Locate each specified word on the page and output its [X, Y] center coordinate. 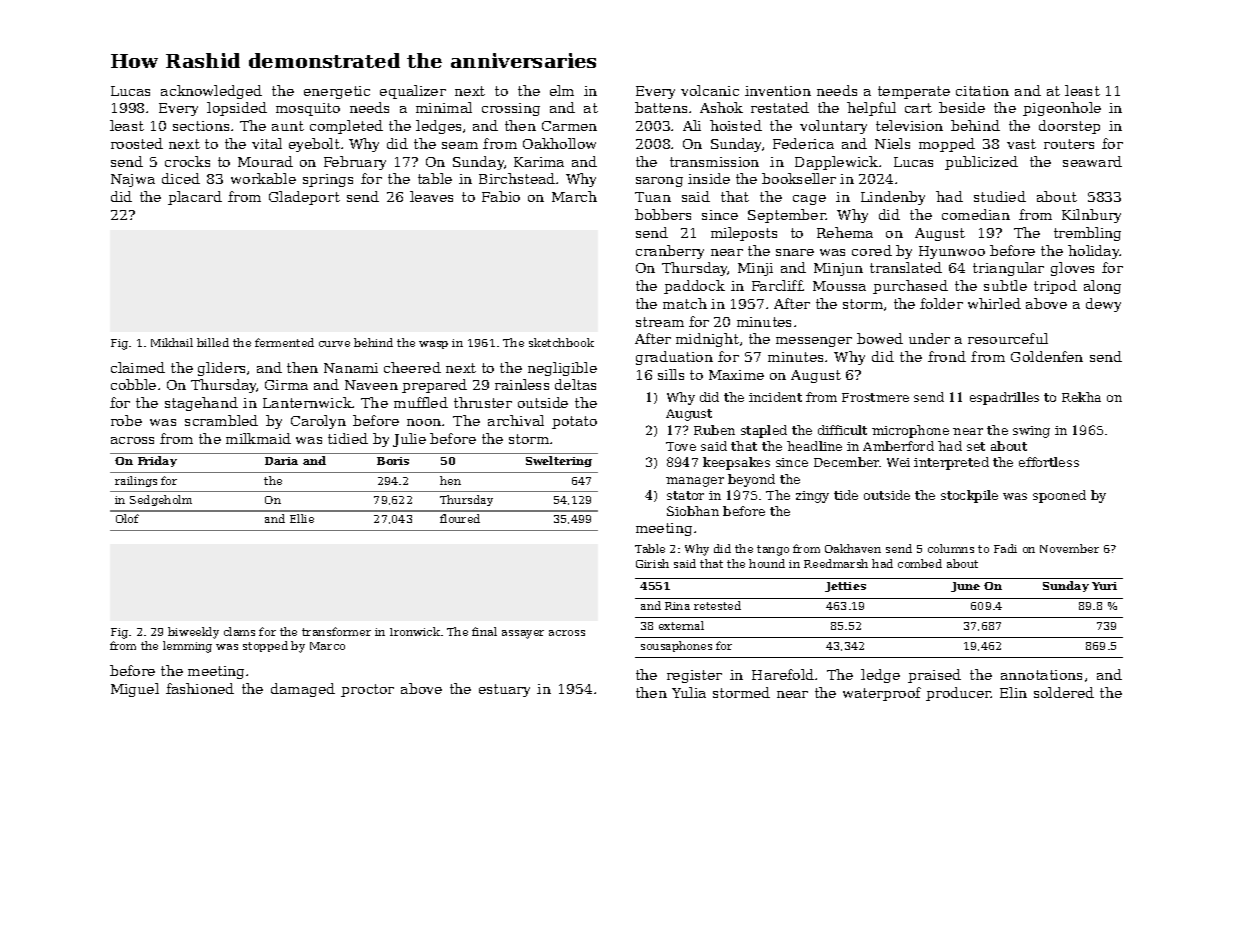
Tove [681, 446]
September [787, 216]
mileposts [744, 234]
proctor [367, 690]
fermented [284, 342]
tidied [348, 438]
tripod [1055, 287]
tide [846, 495]
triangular [1008, 269]
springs [328, 180]
